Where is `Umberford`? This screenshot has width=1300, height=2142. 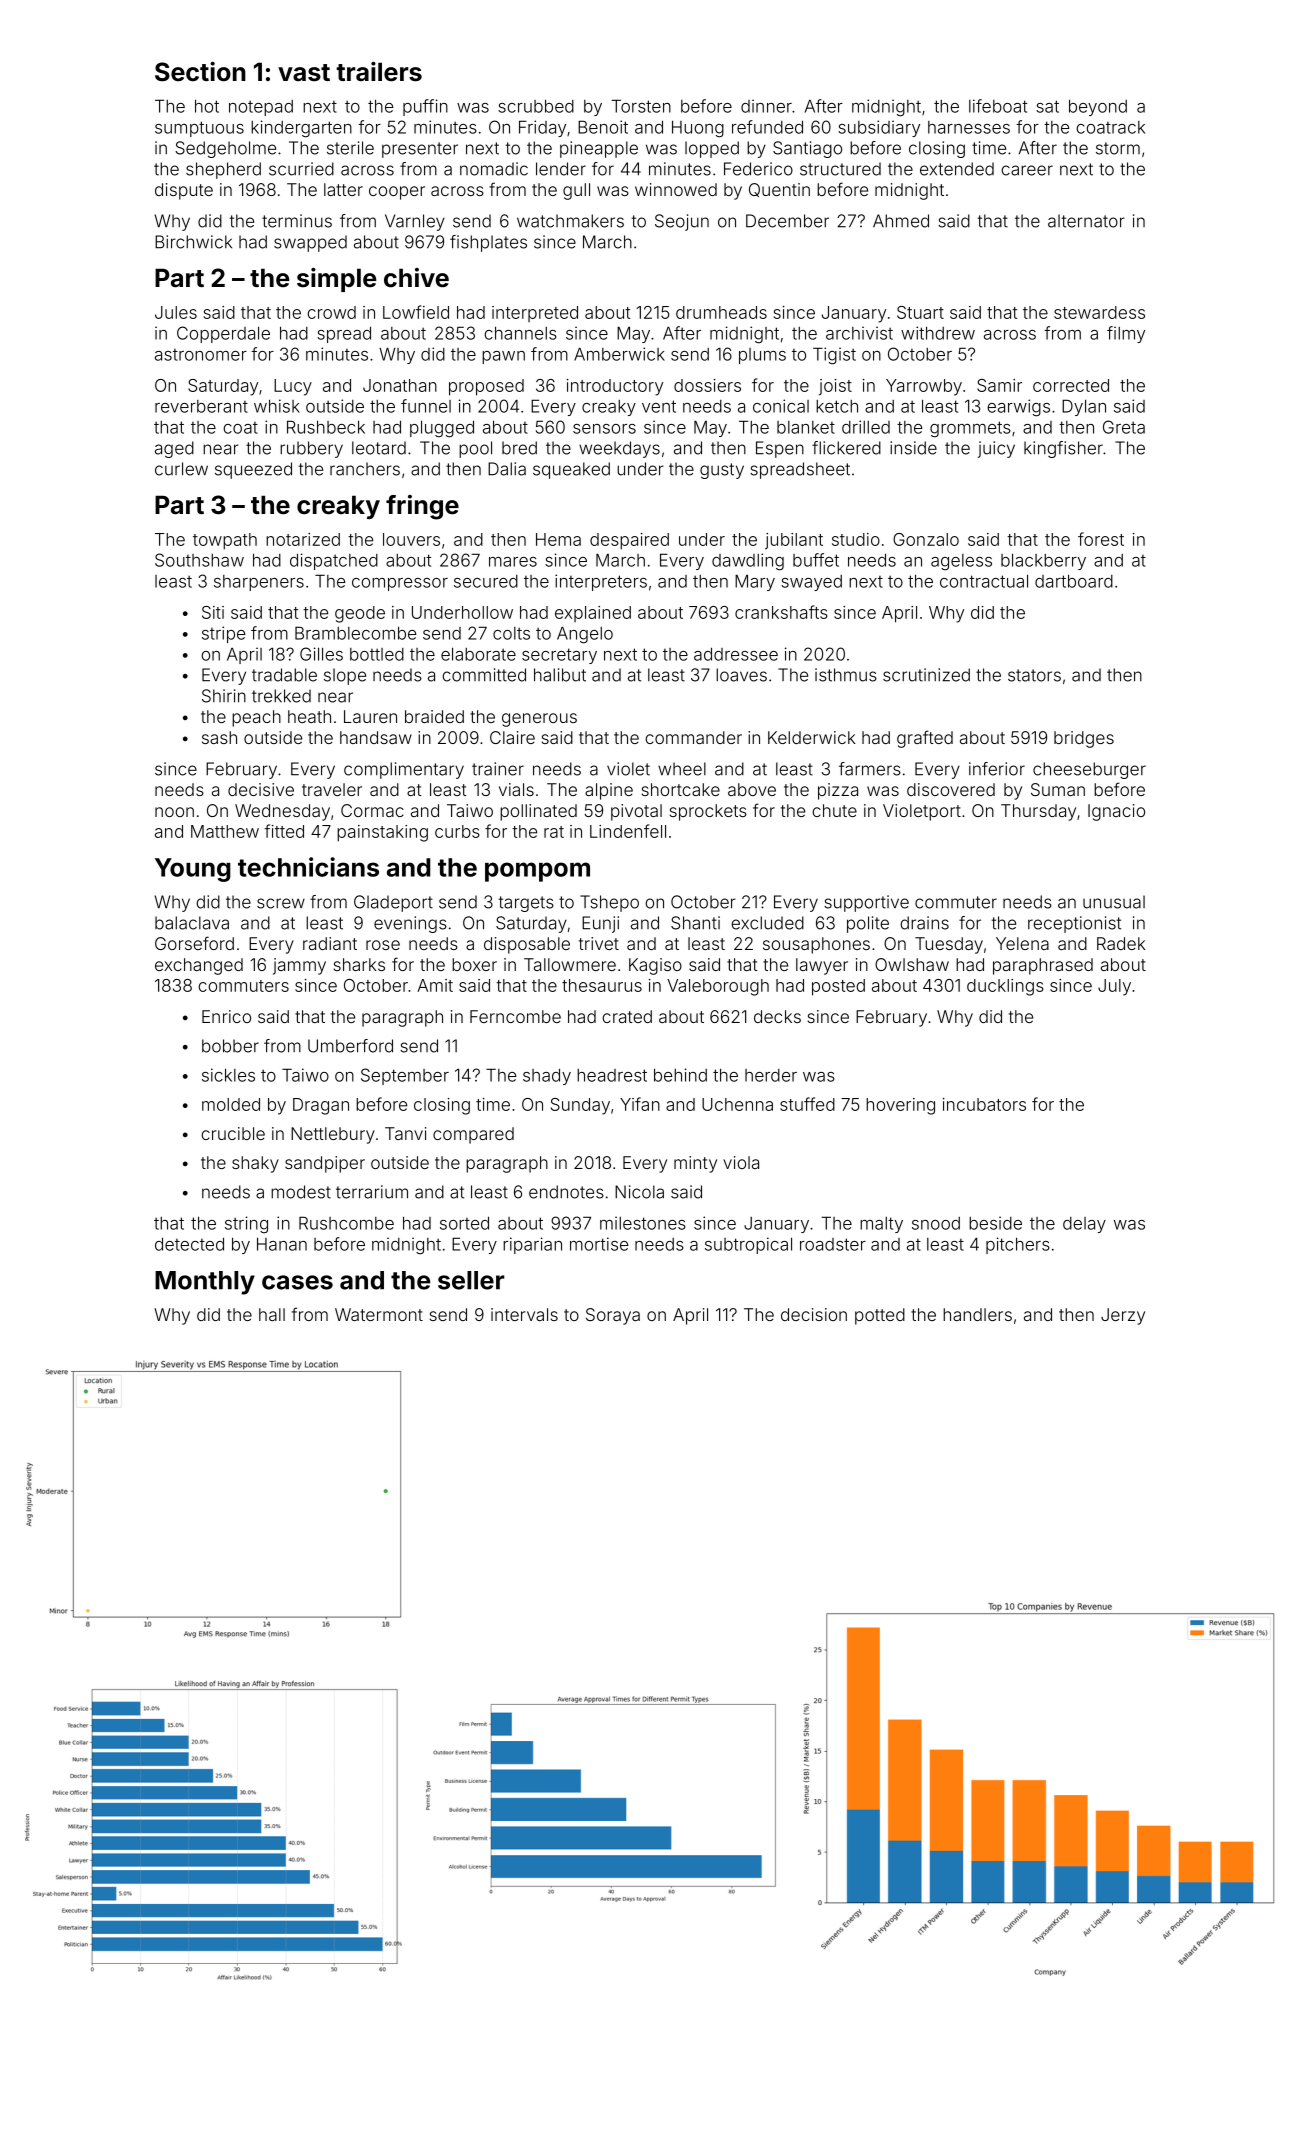 Umberford is located at coordinates (350, 1046).
